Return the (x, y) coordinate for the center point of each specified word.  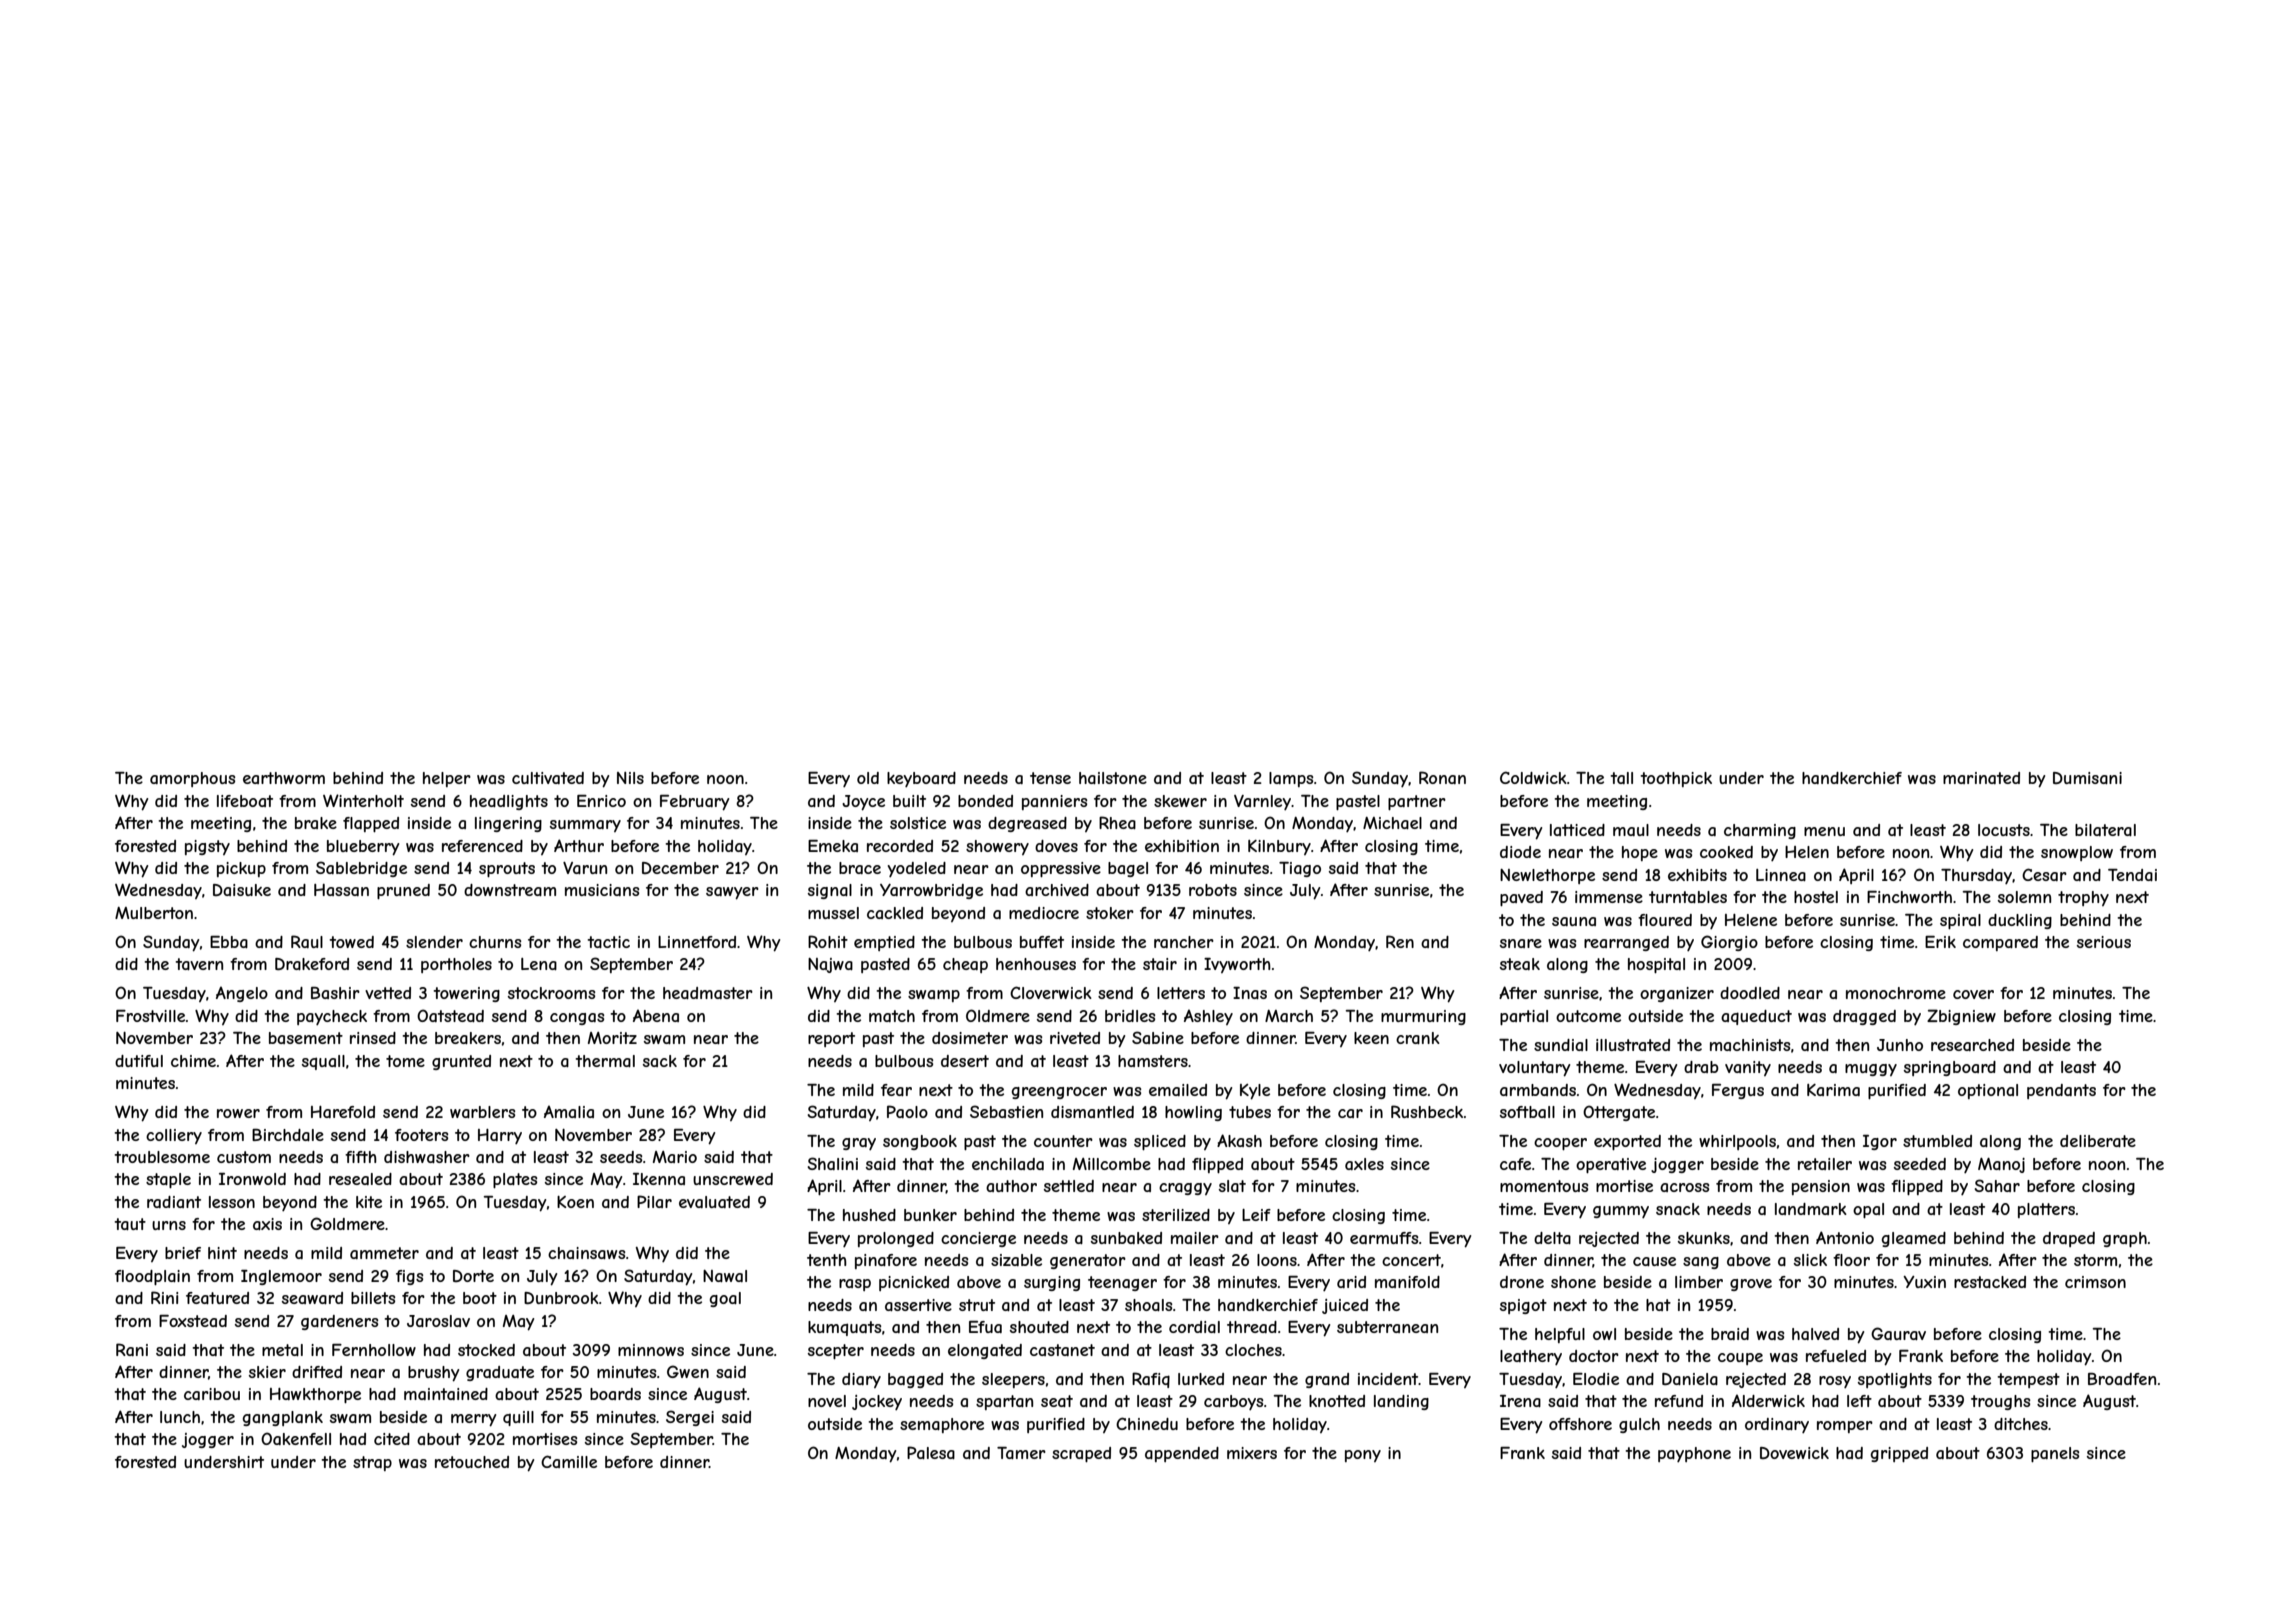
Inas (1250, 993)
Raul (307, 941)
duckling (2020, 921)
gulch (1639, 1425)
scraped (1081, 1454)
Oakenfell (296, 1438)
